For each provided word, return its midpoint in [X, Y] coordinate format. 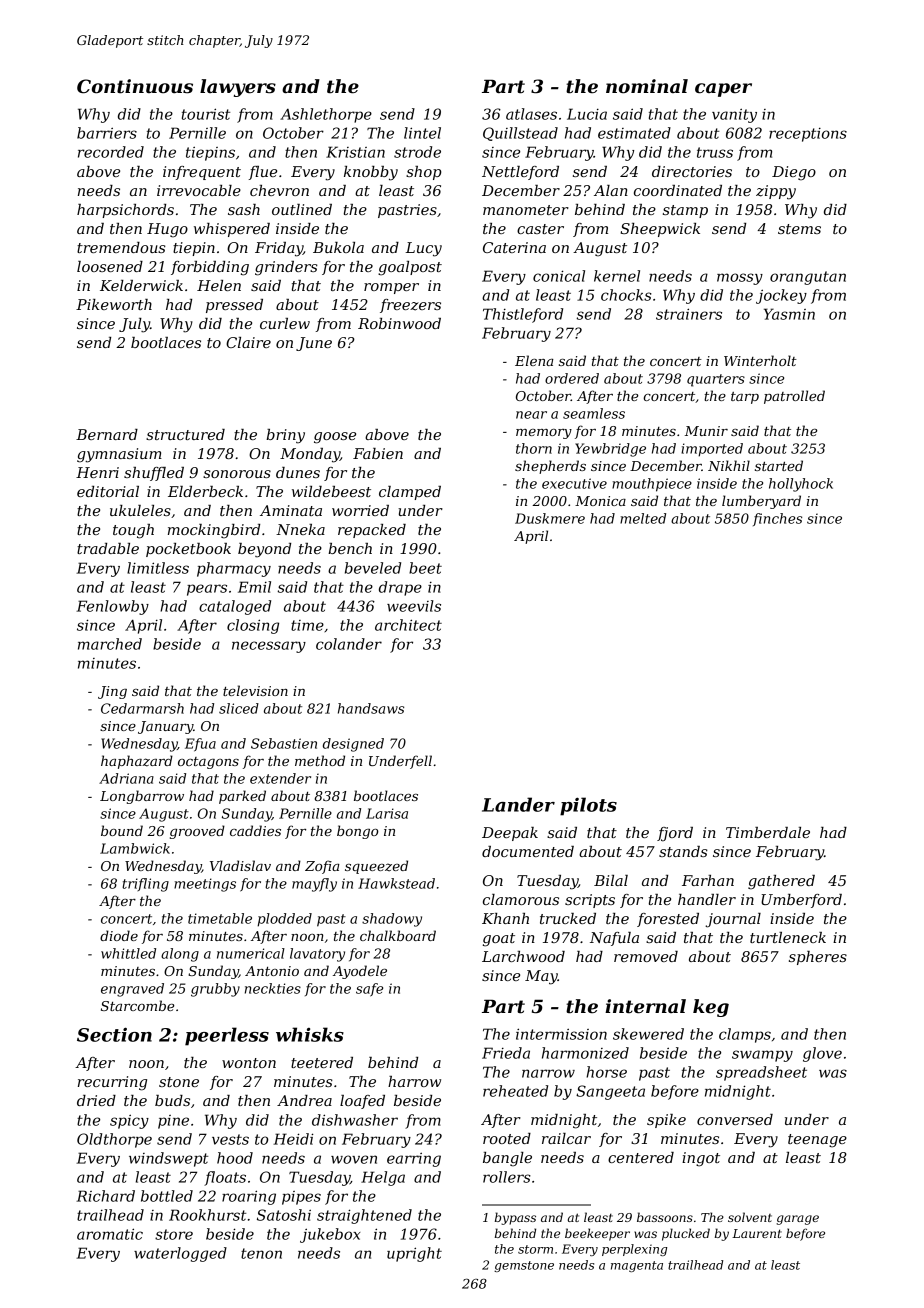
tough [133, 531]
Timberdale [768, 832]
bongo [358, 832]
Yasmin [789, 314]
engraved [132, 990]
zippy [776, 192]
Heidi [293, 1139]
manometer [526, 210]
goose [335, 438]
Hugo [167, 230]
